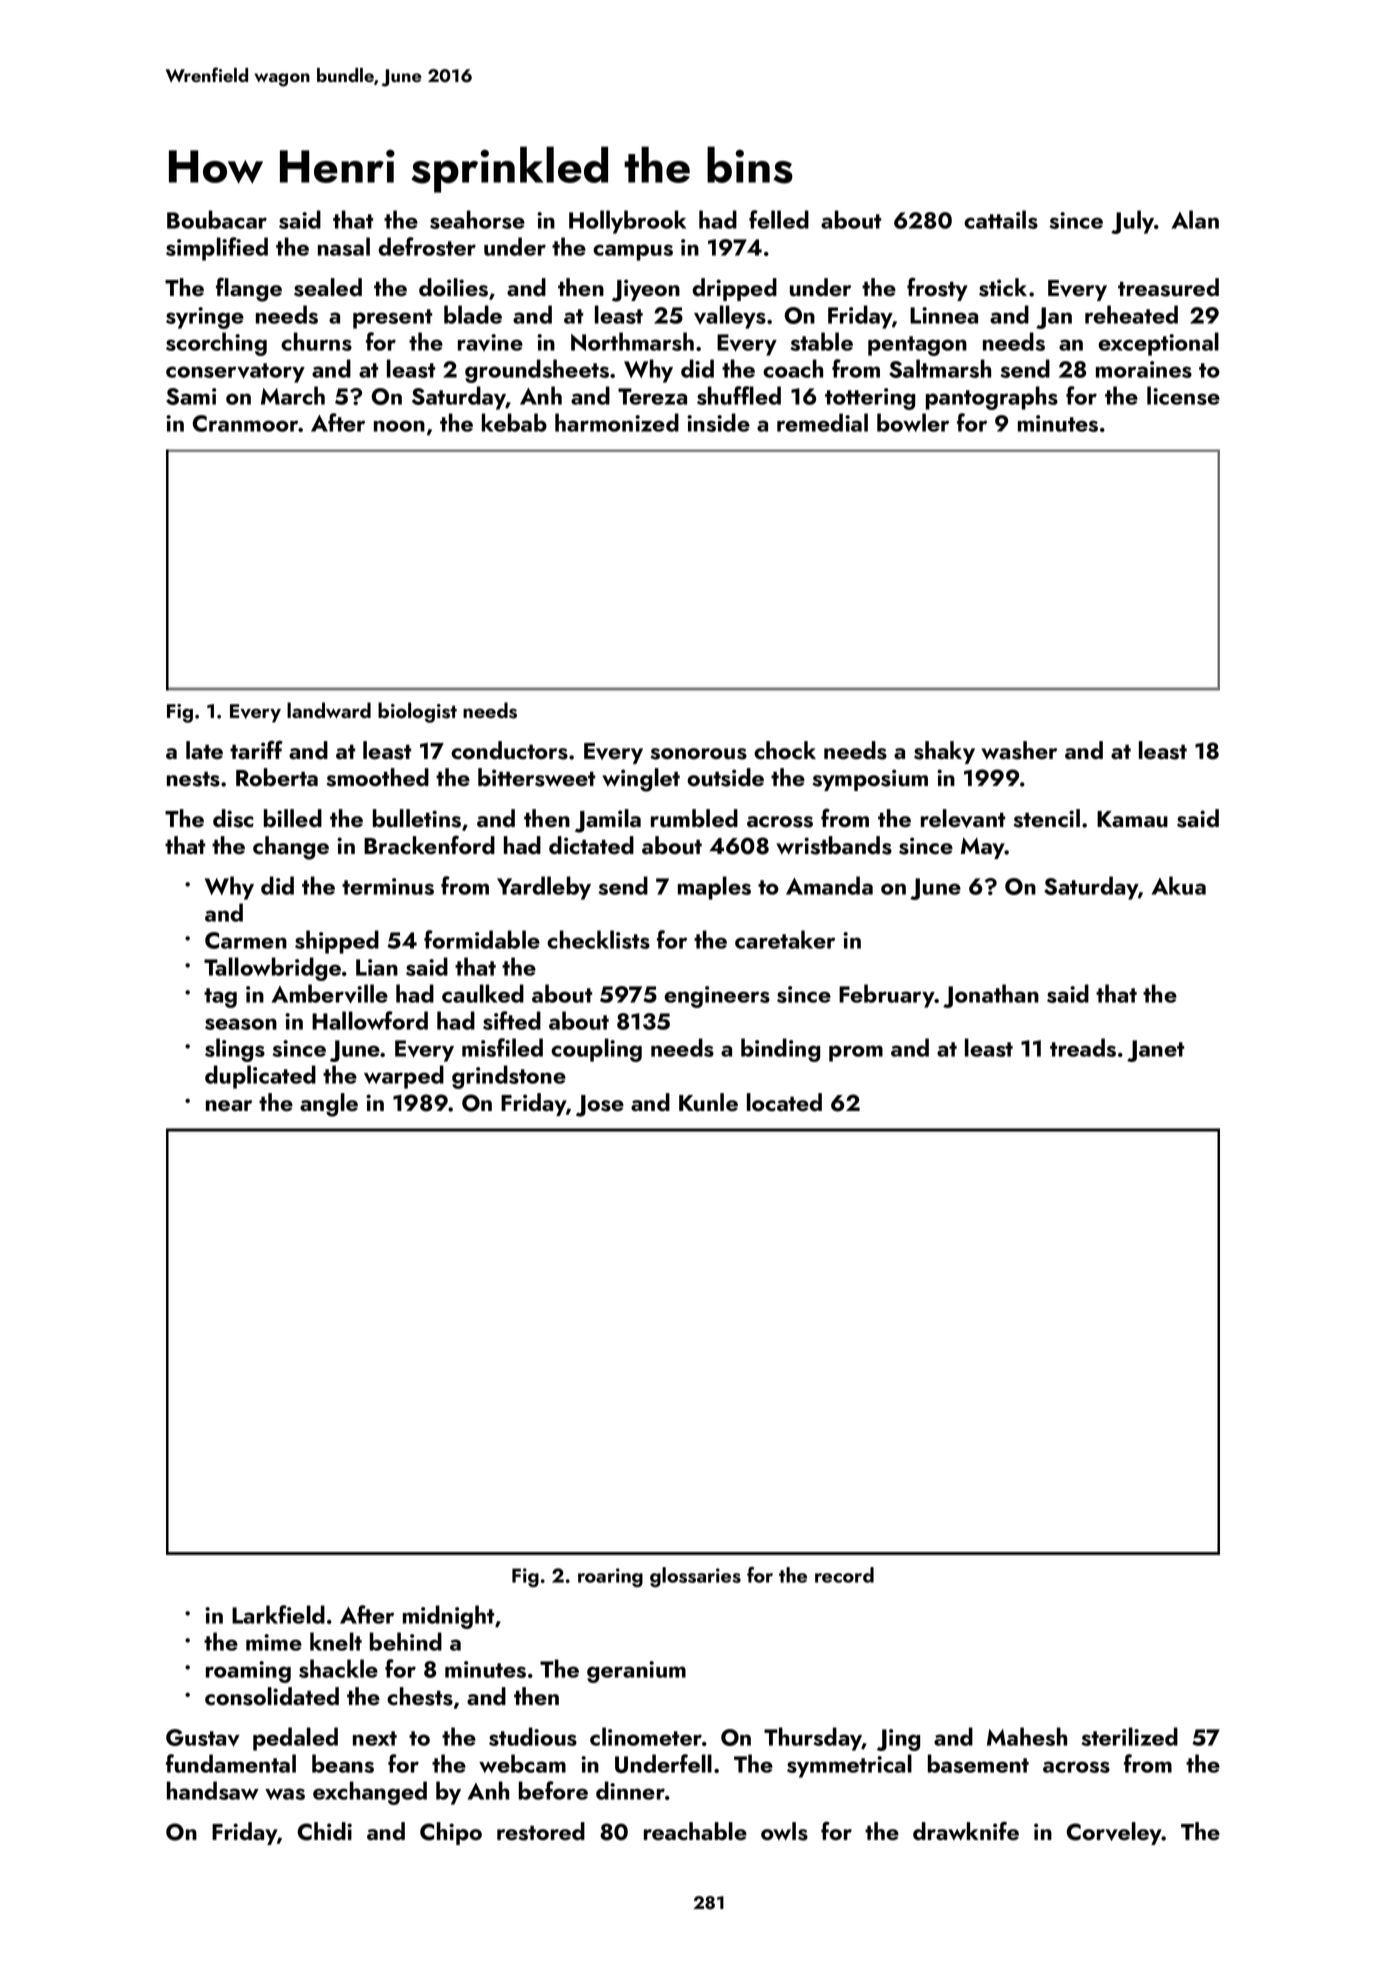 The height and width of the page is (1969, 1386). Describe the element at coordinates (966, 1831) in the page. I see `drawknife` at that location.
